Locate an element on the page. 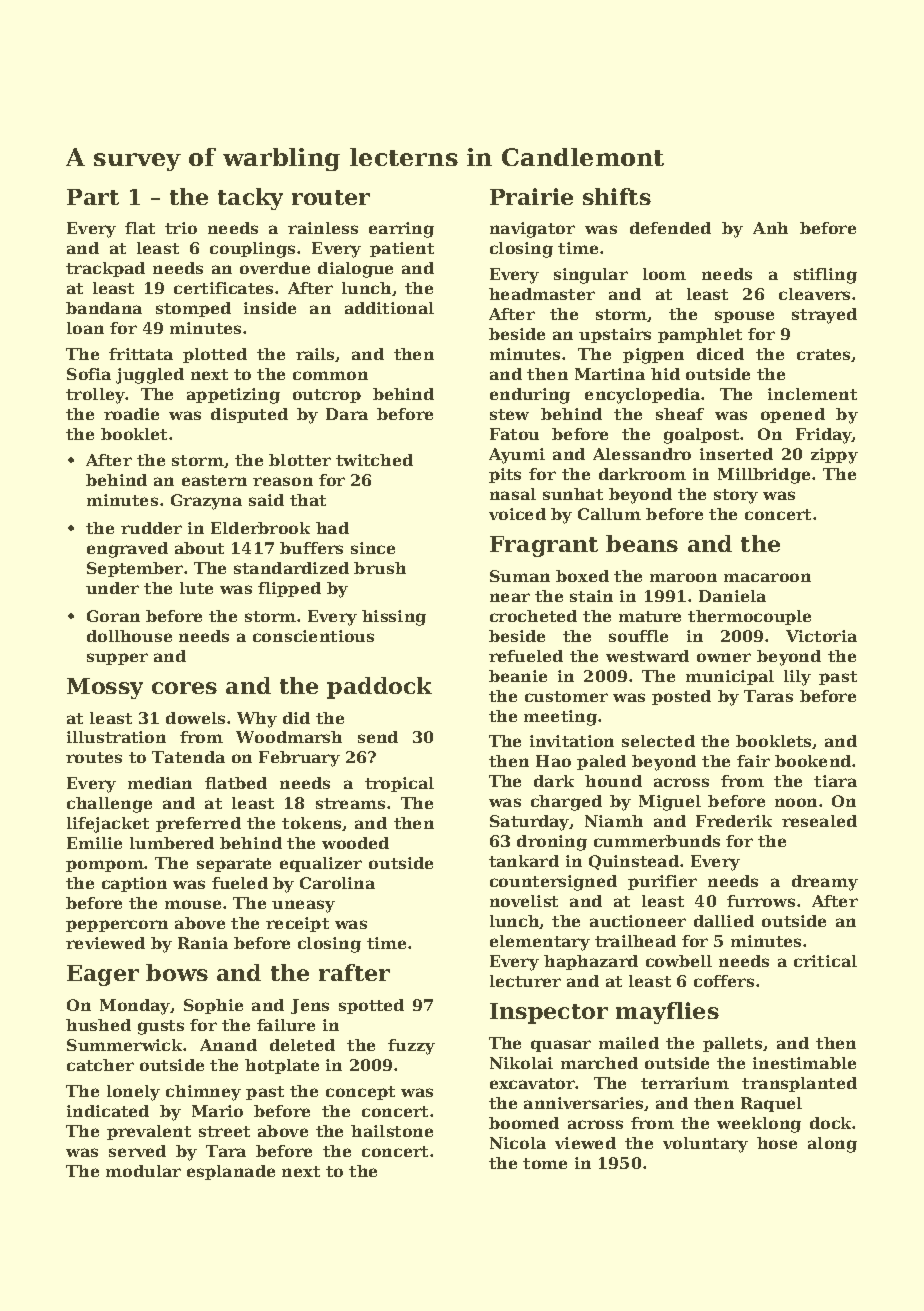  lecturer is located at coordinates (525, 981).
